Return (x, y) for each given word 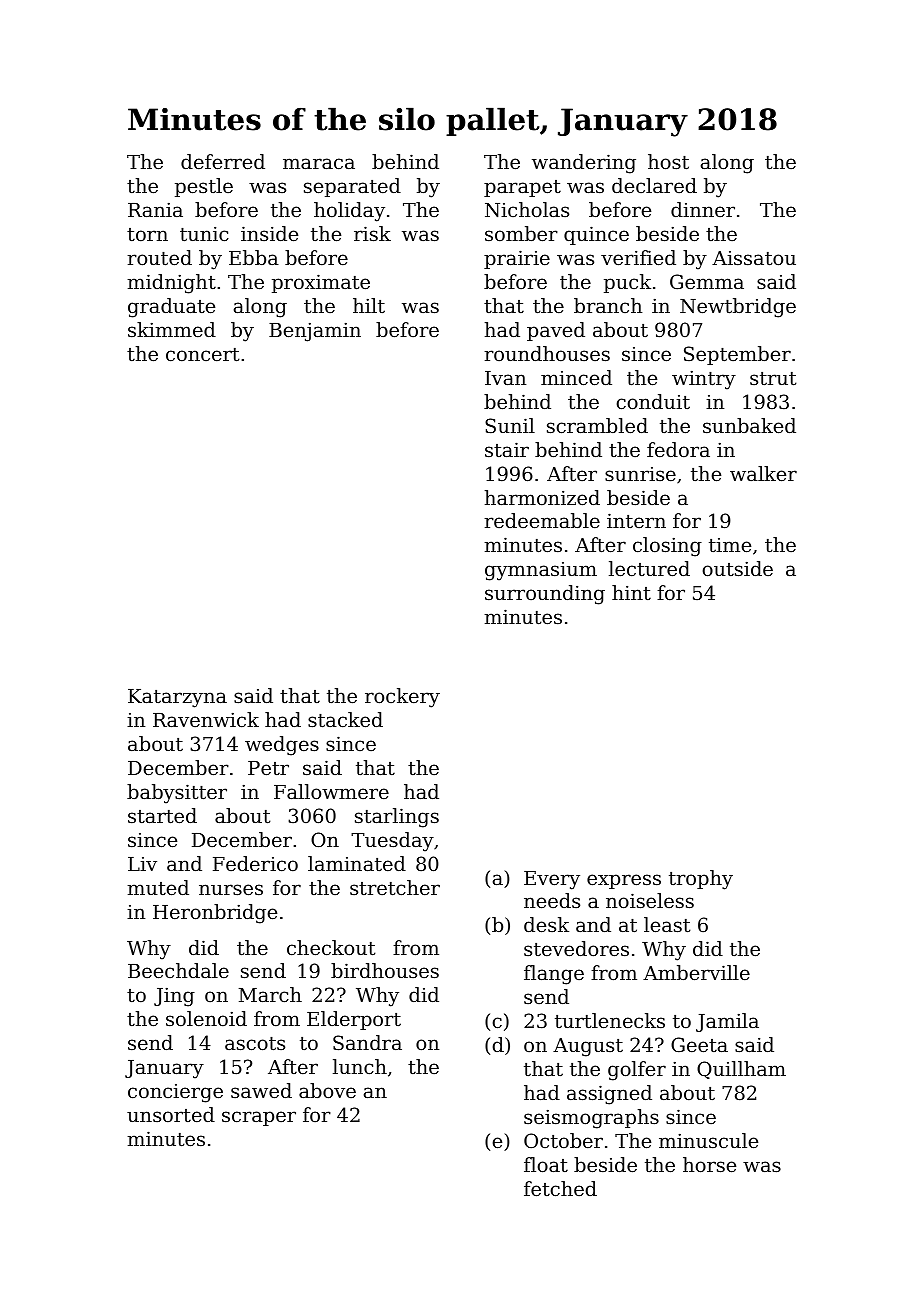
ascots (255, 1043)
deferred (223, 161)
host (668, 161)
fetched (560, 1188)
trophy (701, 880)
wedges (282, 746)
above (327, 1090)
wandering (584, 164)
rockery (402, 698)
